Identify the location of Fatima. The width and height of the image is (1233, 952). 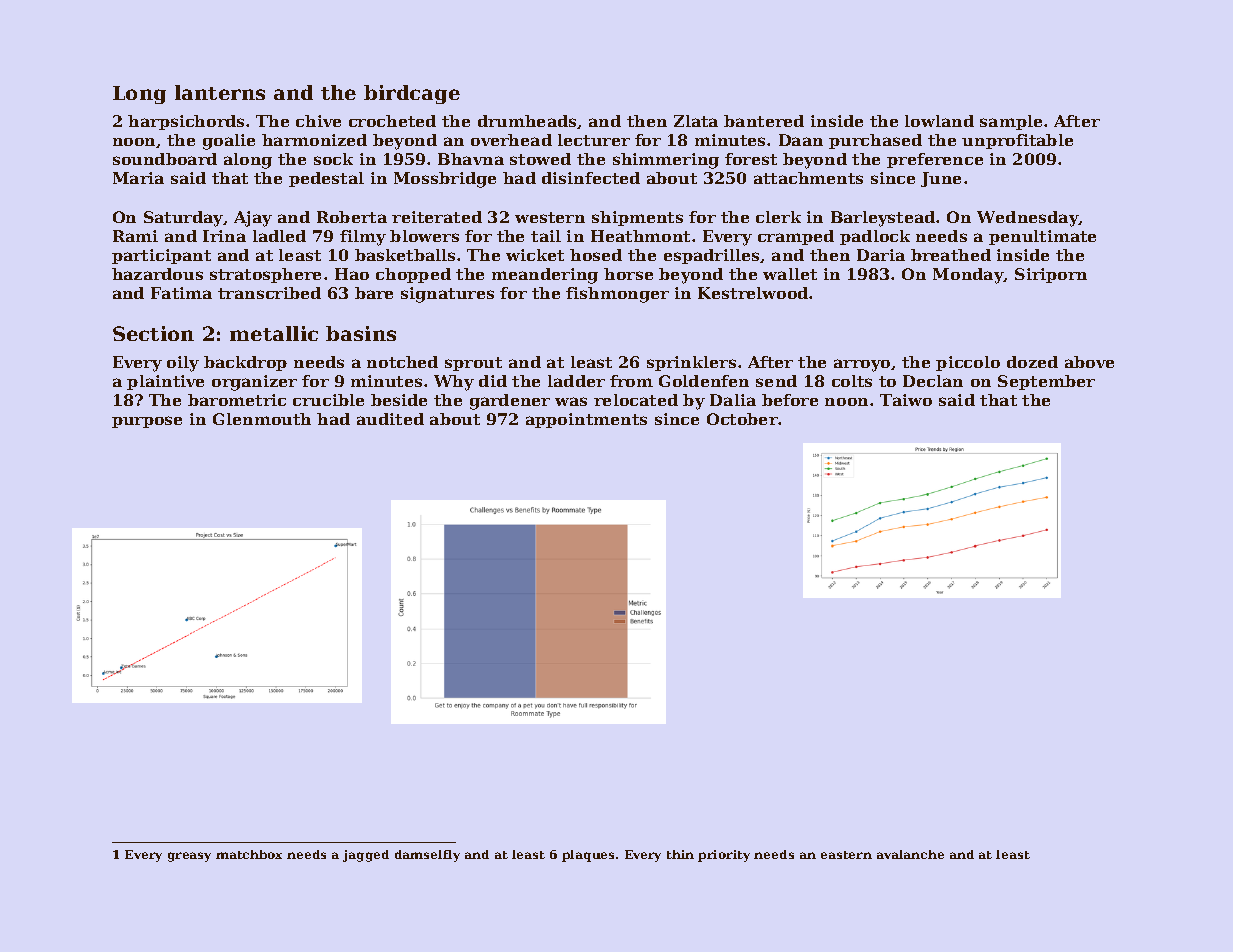
(181, 293).
